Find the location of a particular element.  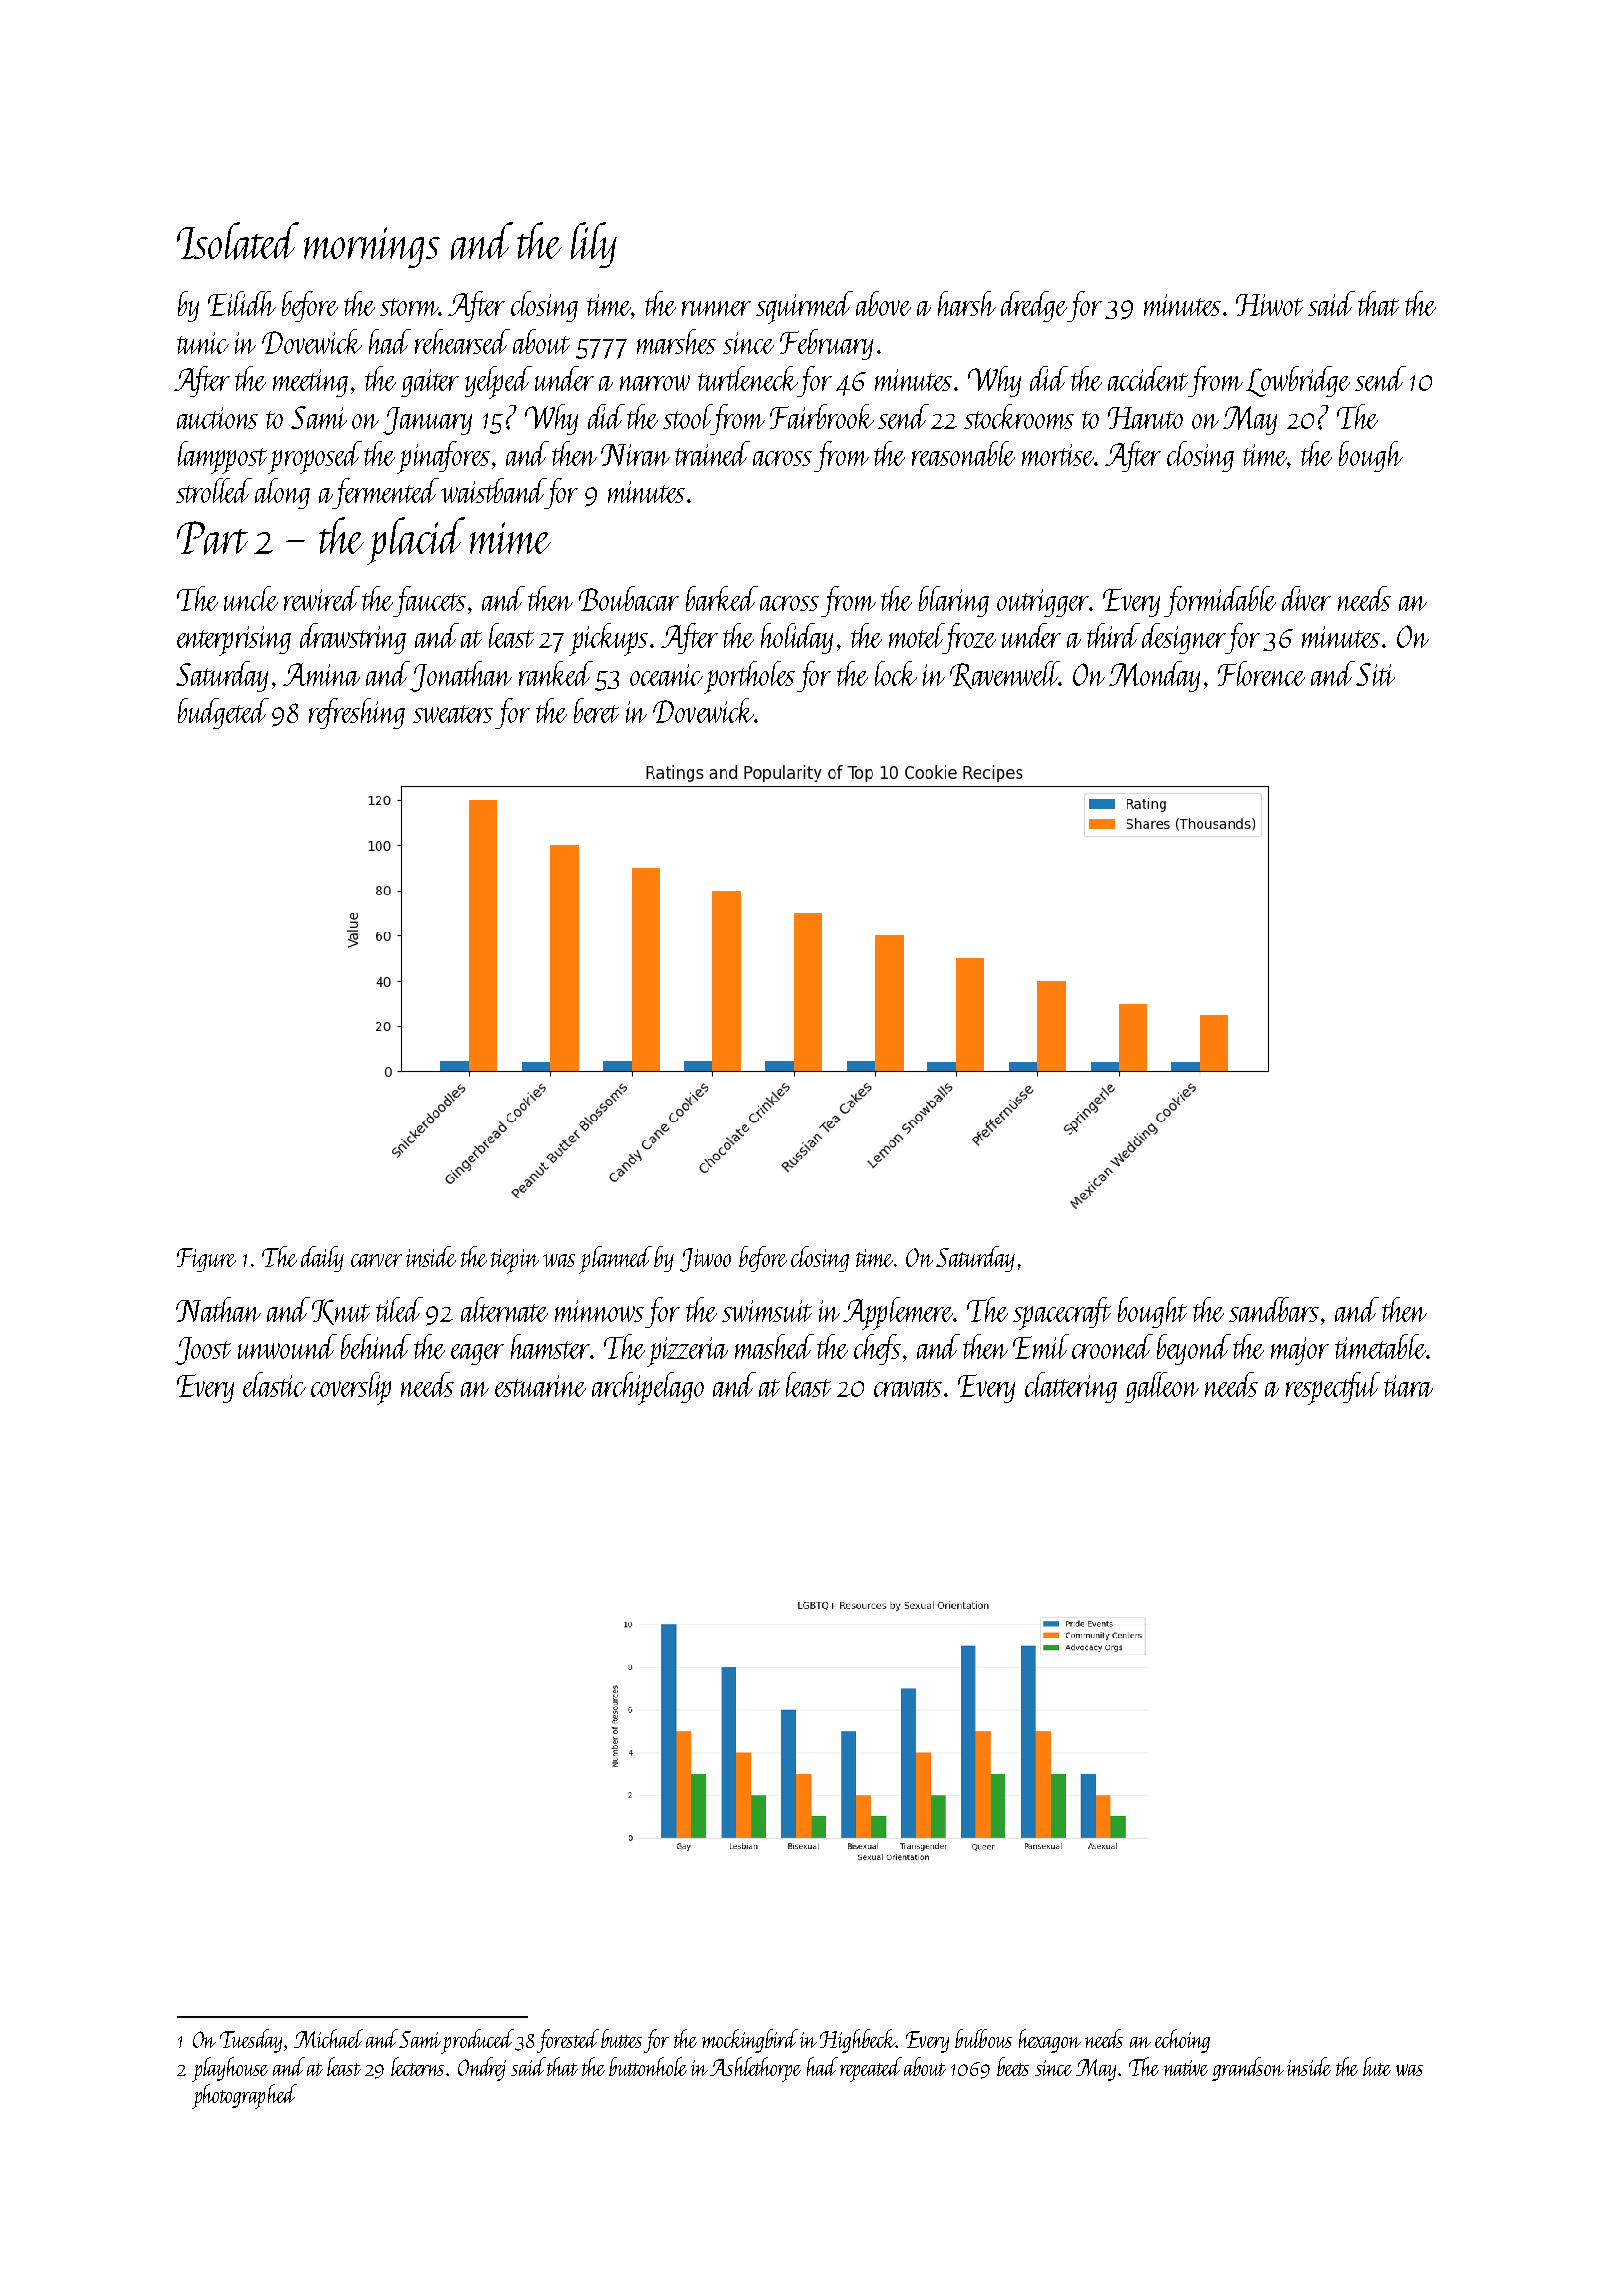

major is located at coordinates (1300, 1351).
